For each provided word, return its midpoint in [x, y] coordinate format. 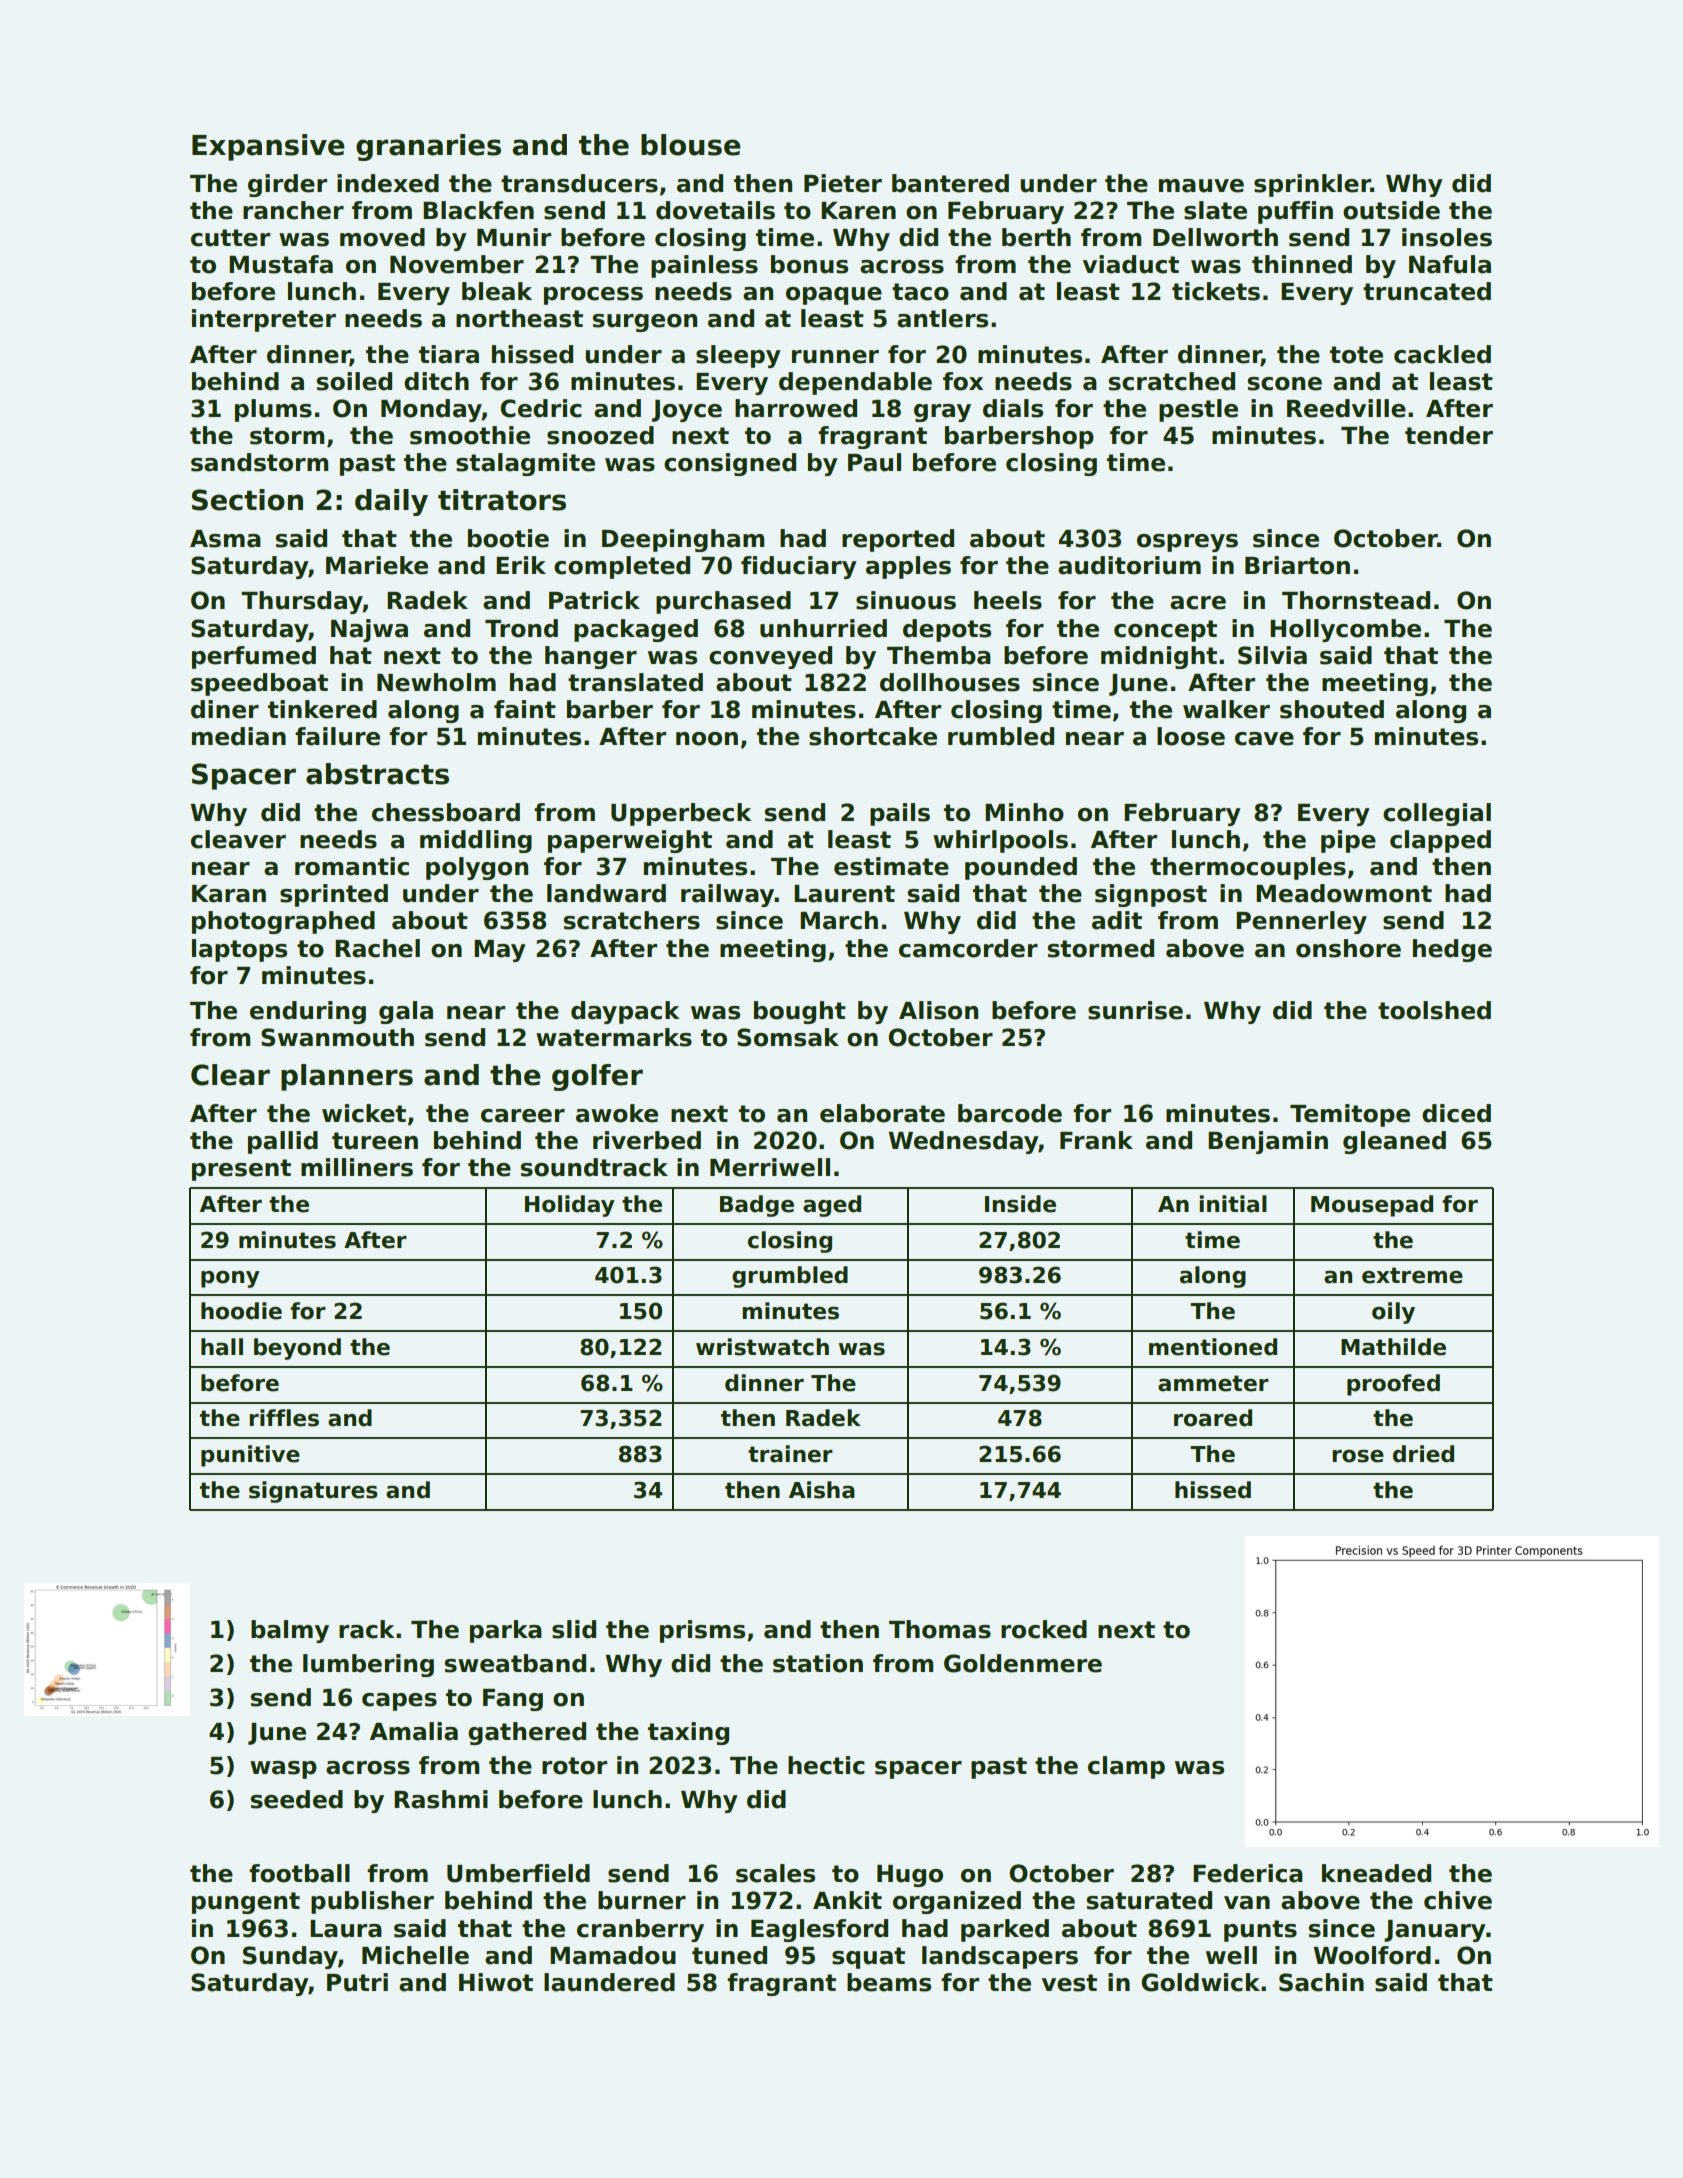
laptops [239, 950]
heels [1008, 600]
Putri [357, 1982]
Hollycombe [1345, 630]
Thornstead [1356, 600]
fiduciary [799, 567]
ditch [436, 381]
